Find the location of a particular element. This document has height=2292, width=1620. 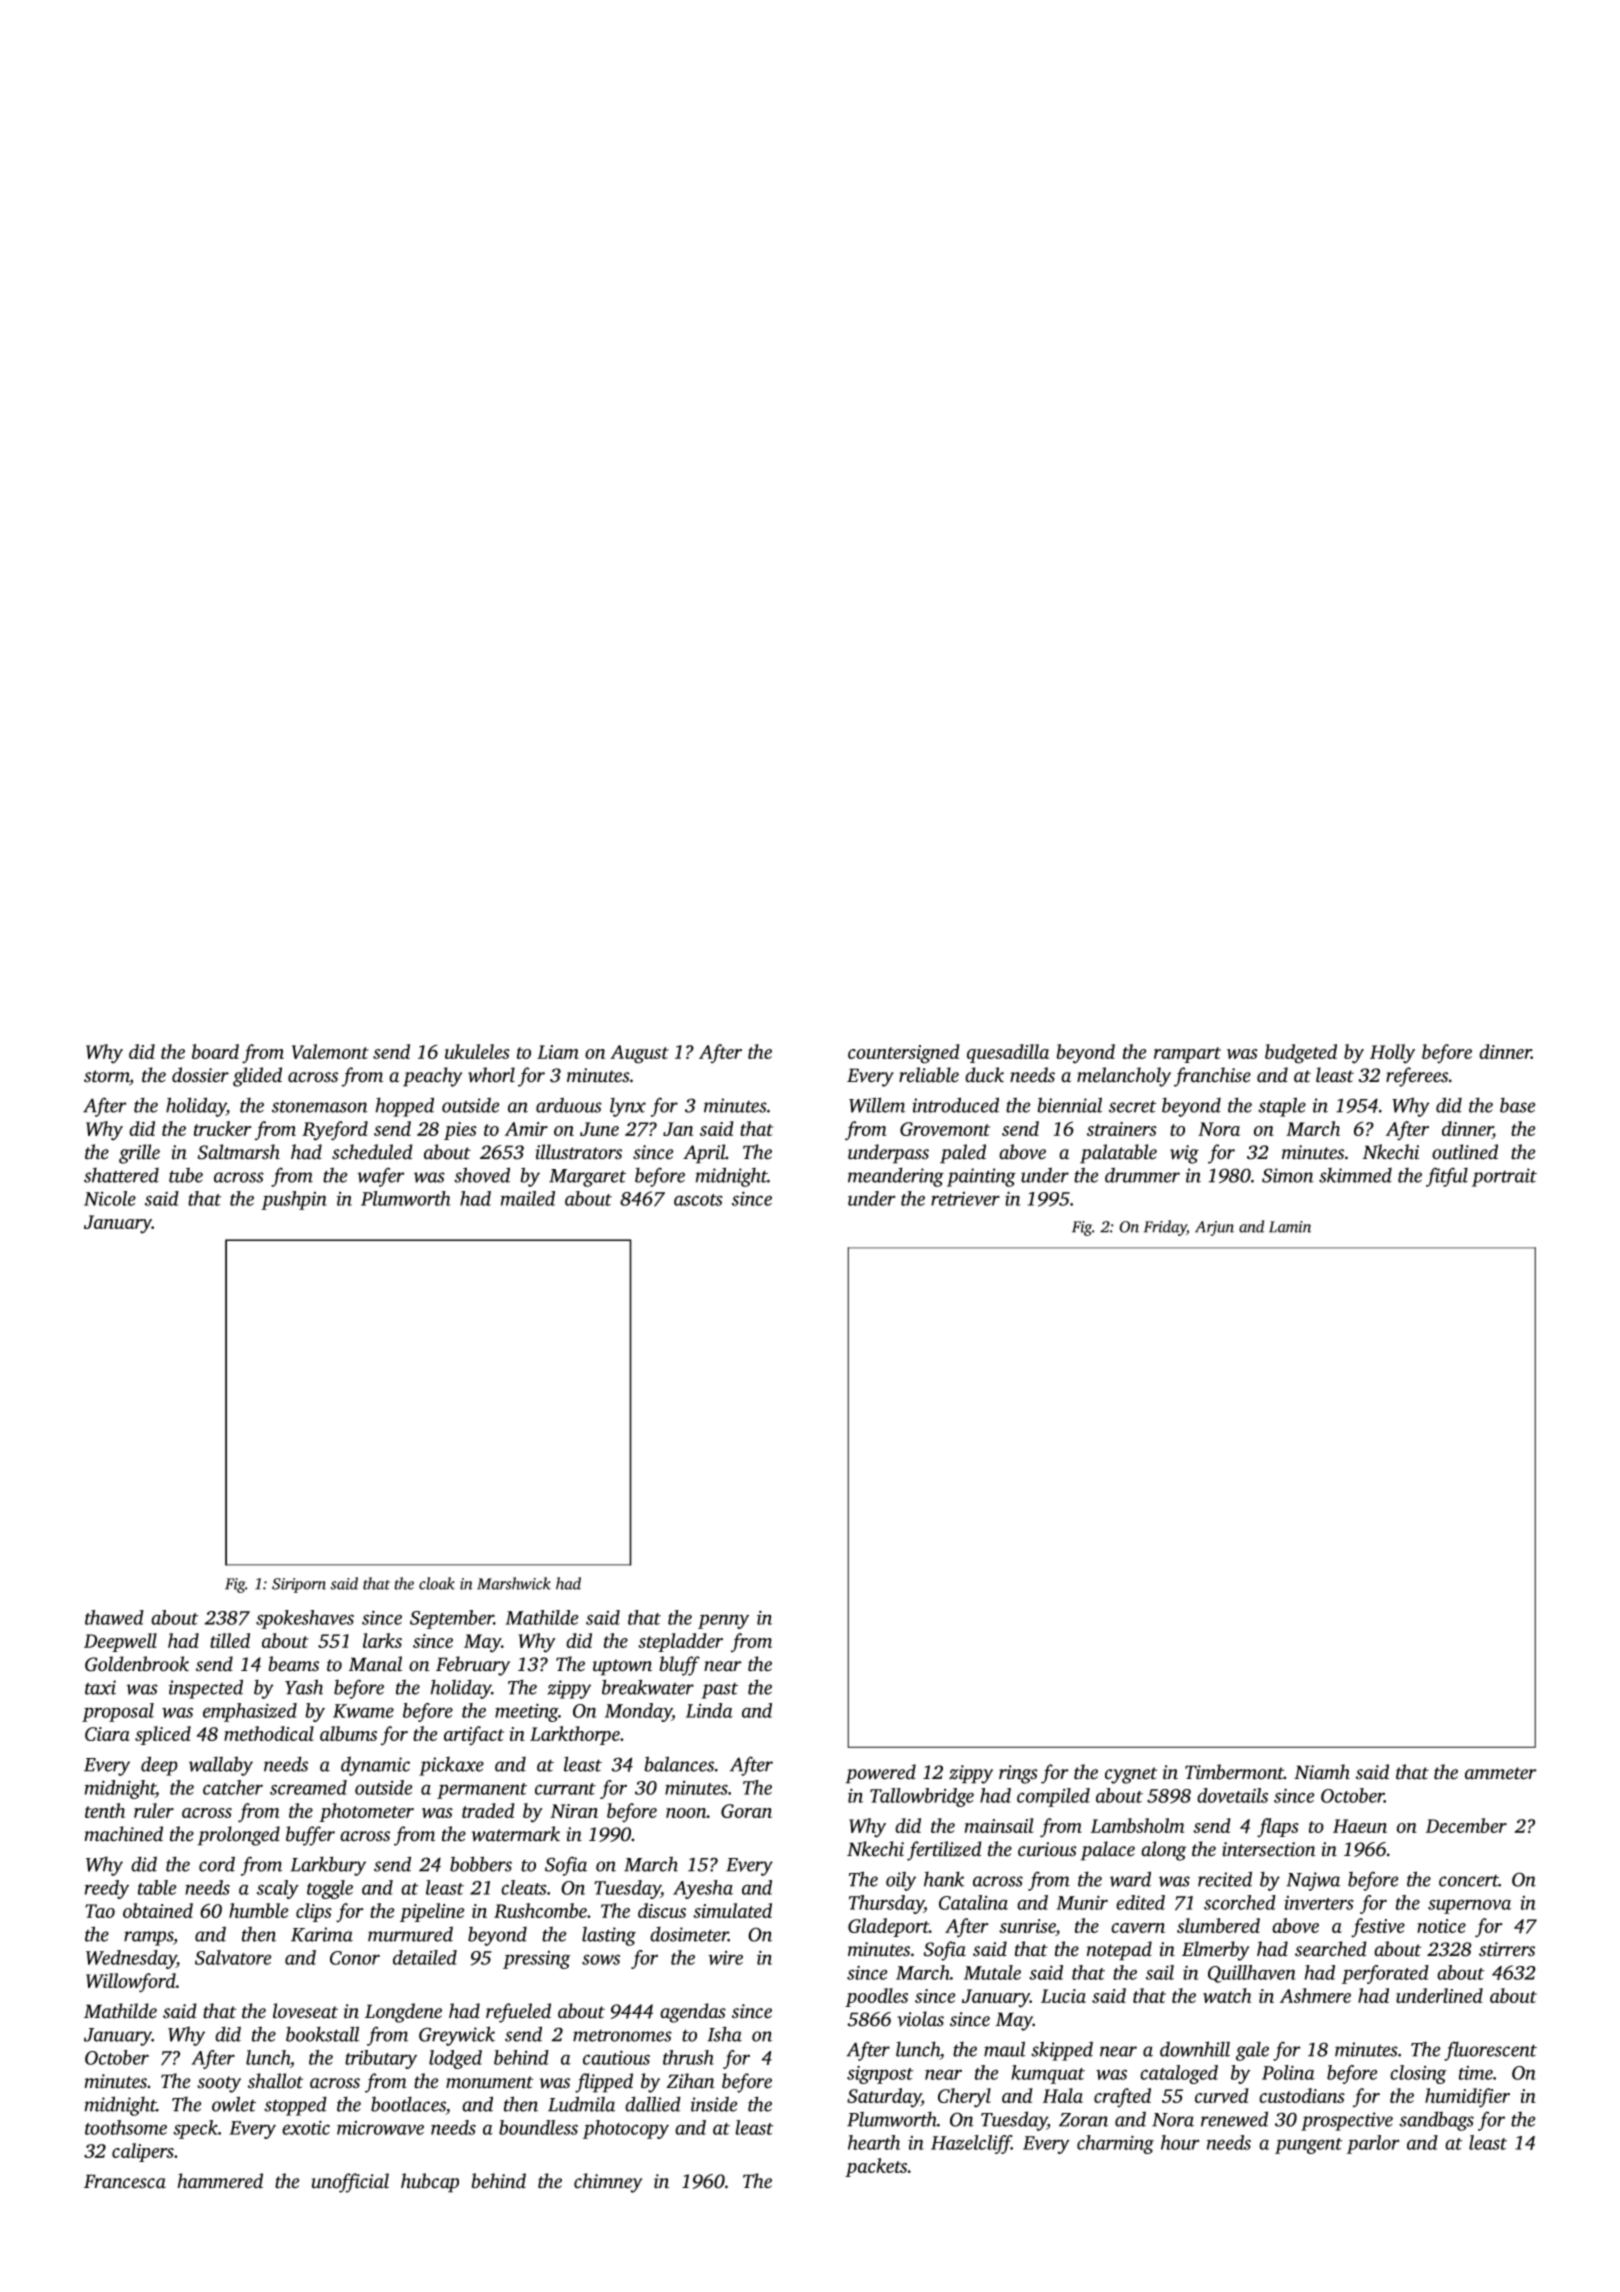

powered is located at coordinates (880, 1774).
